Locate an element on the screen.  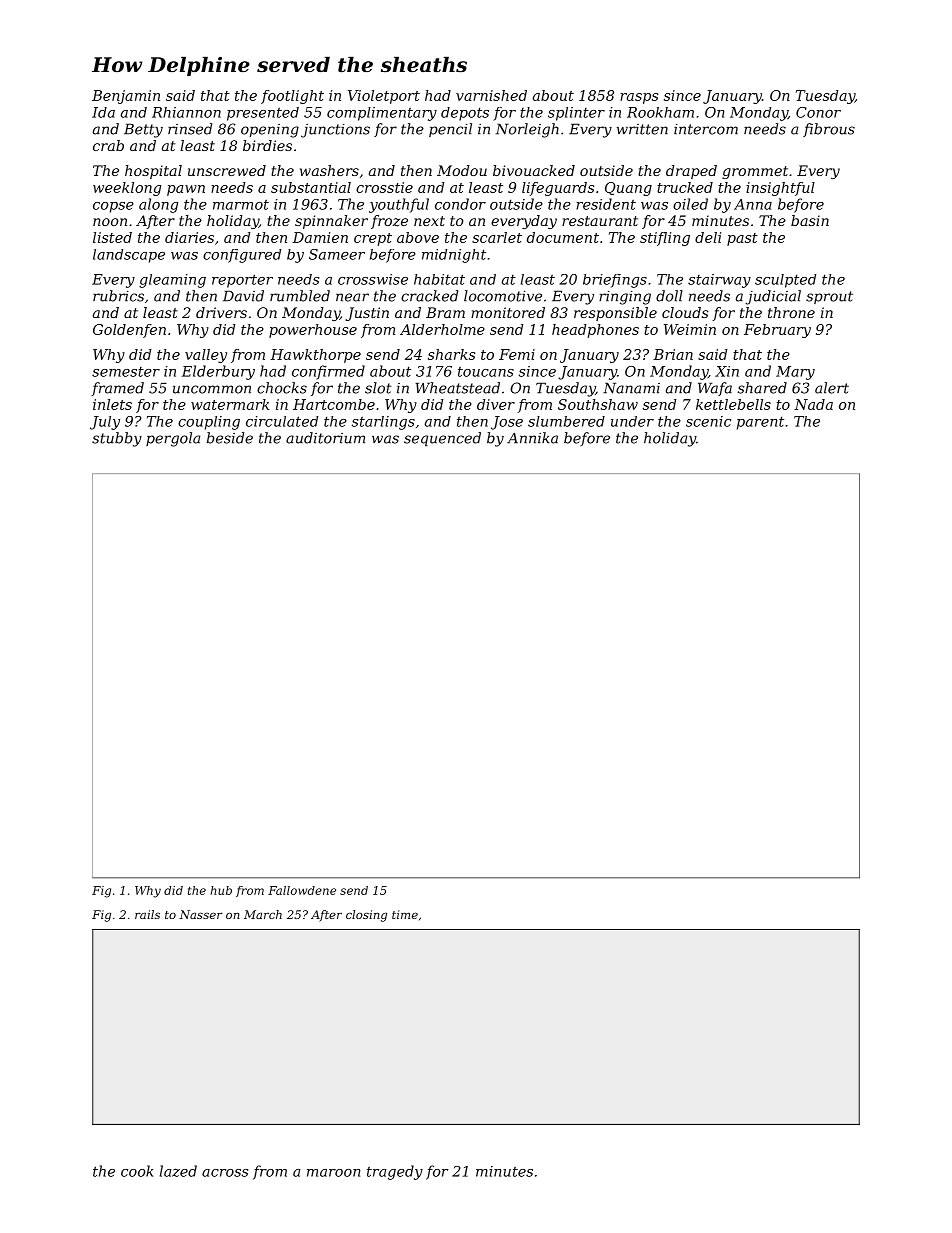
Justin is located at coordinates (367, 314).
